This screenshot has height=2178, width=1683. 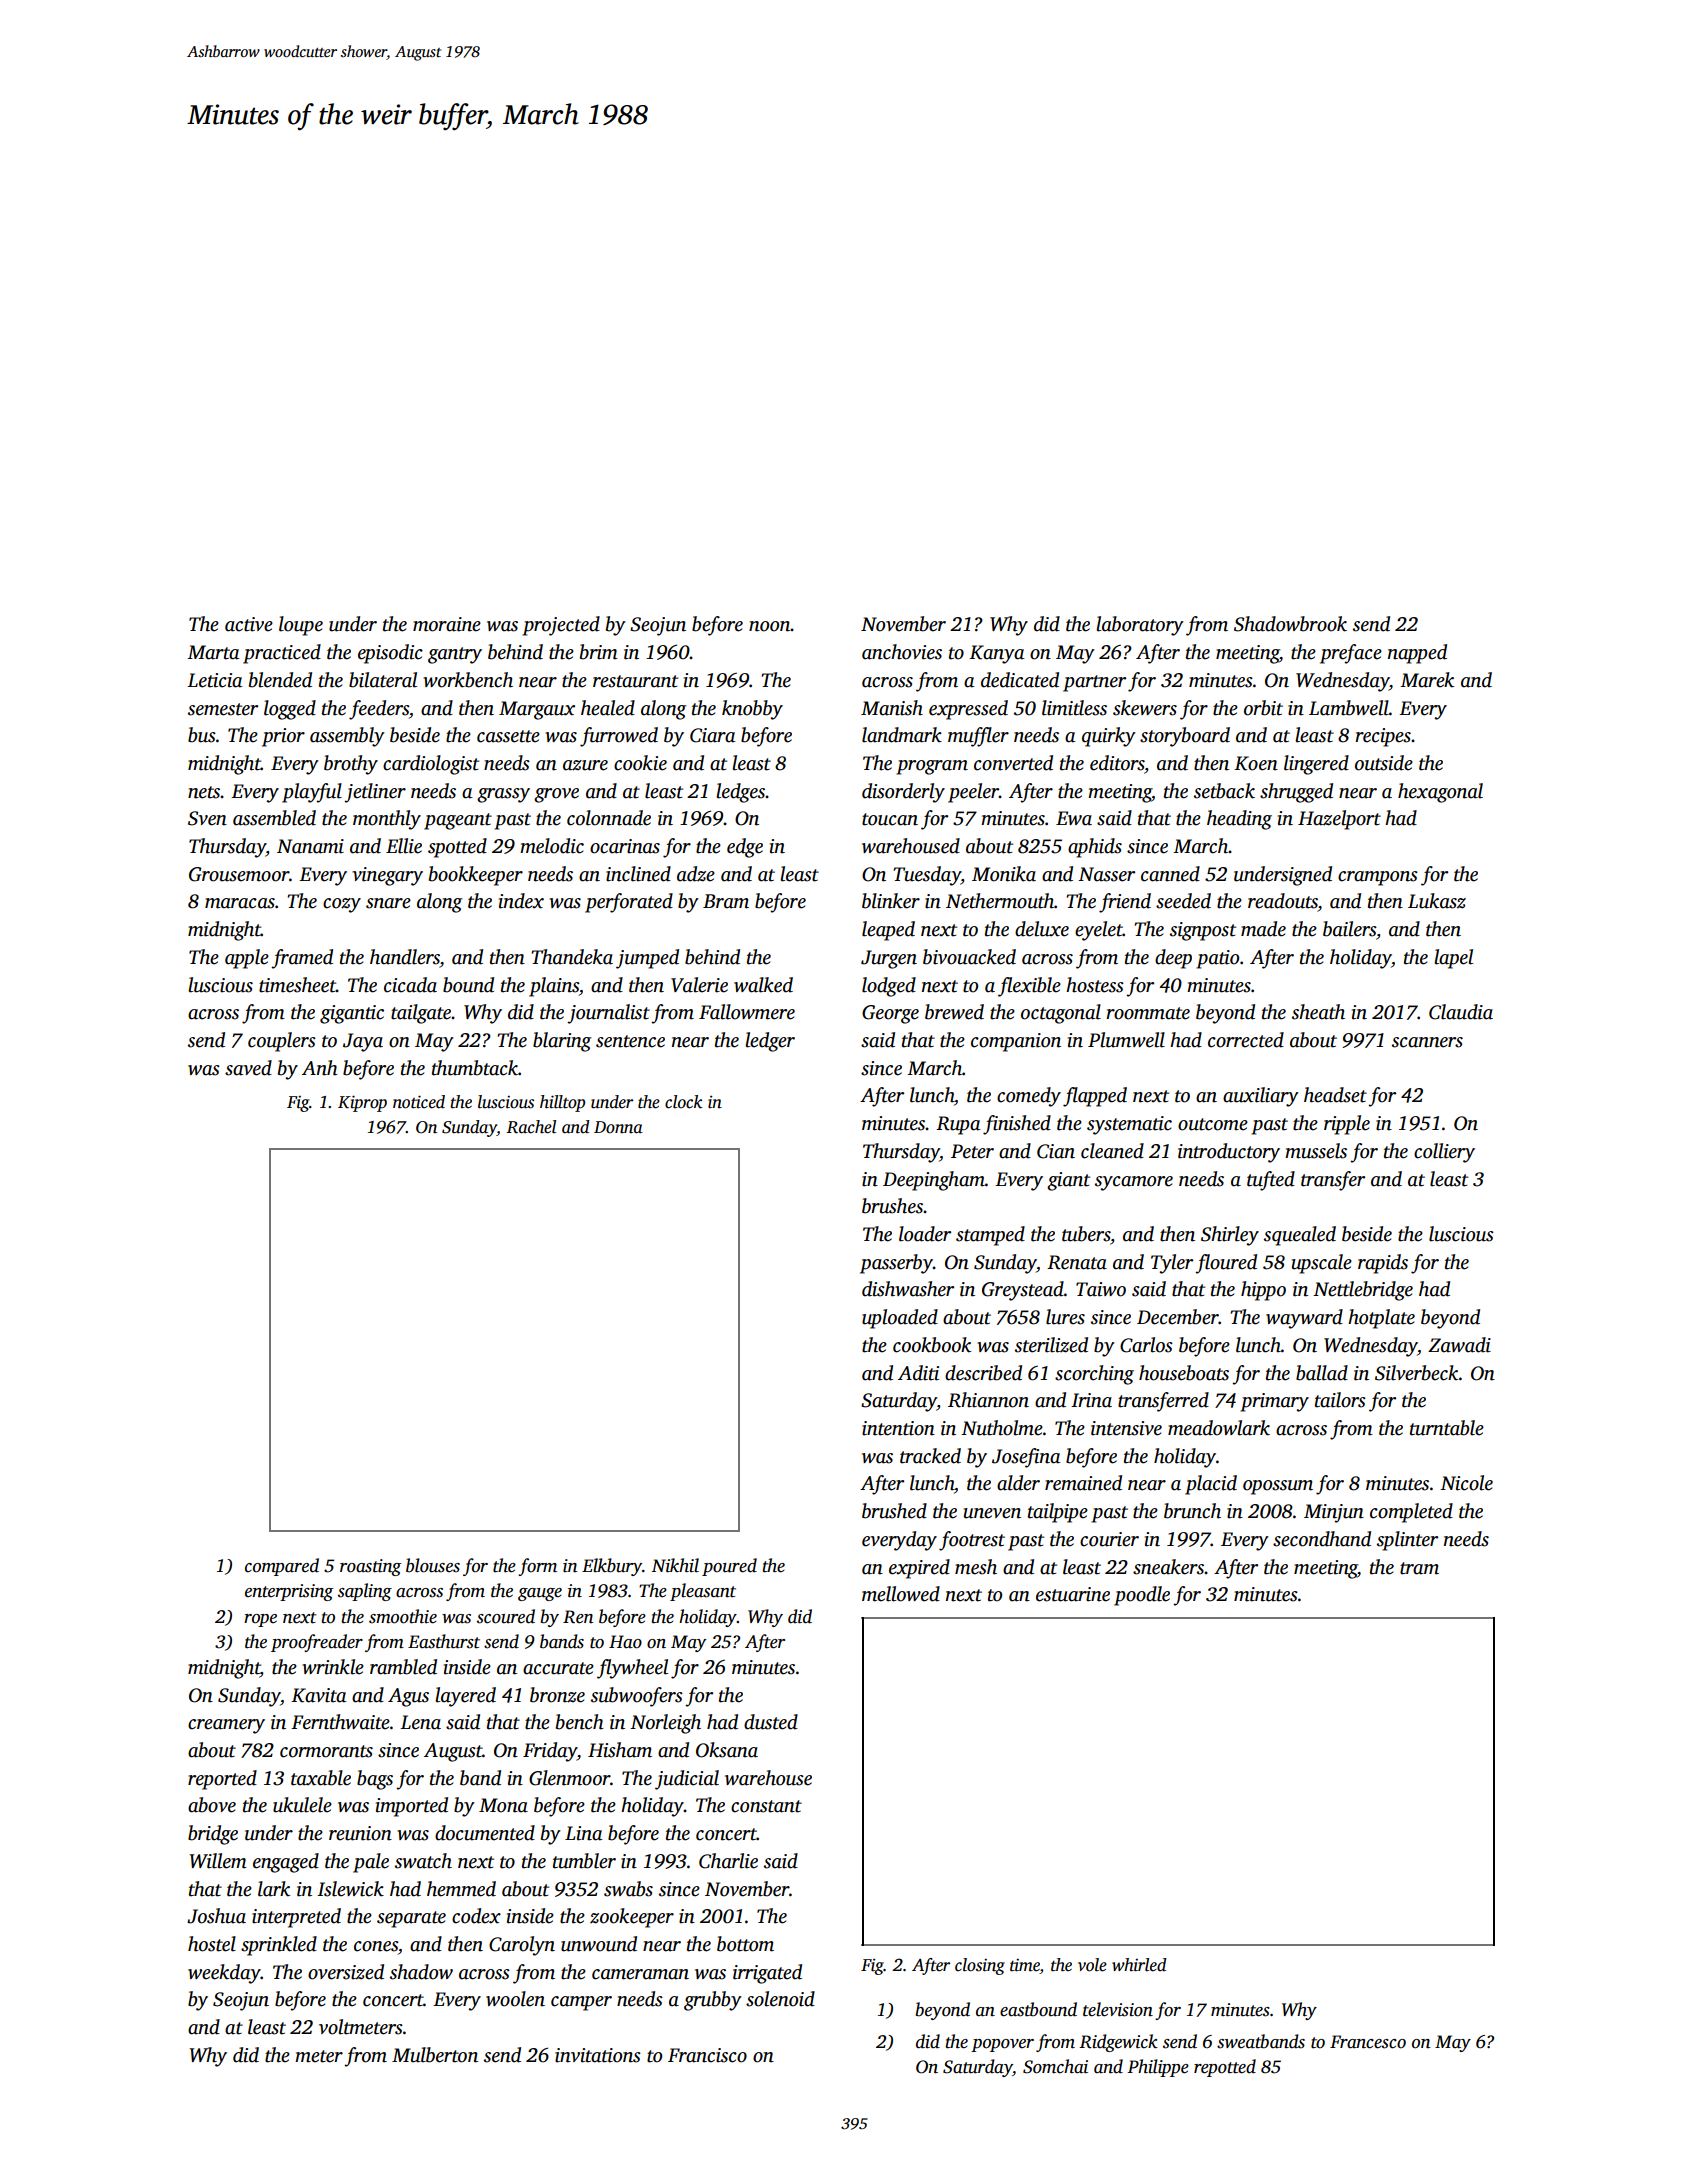 I want to click on napped, so click(x=1417, y=654).
